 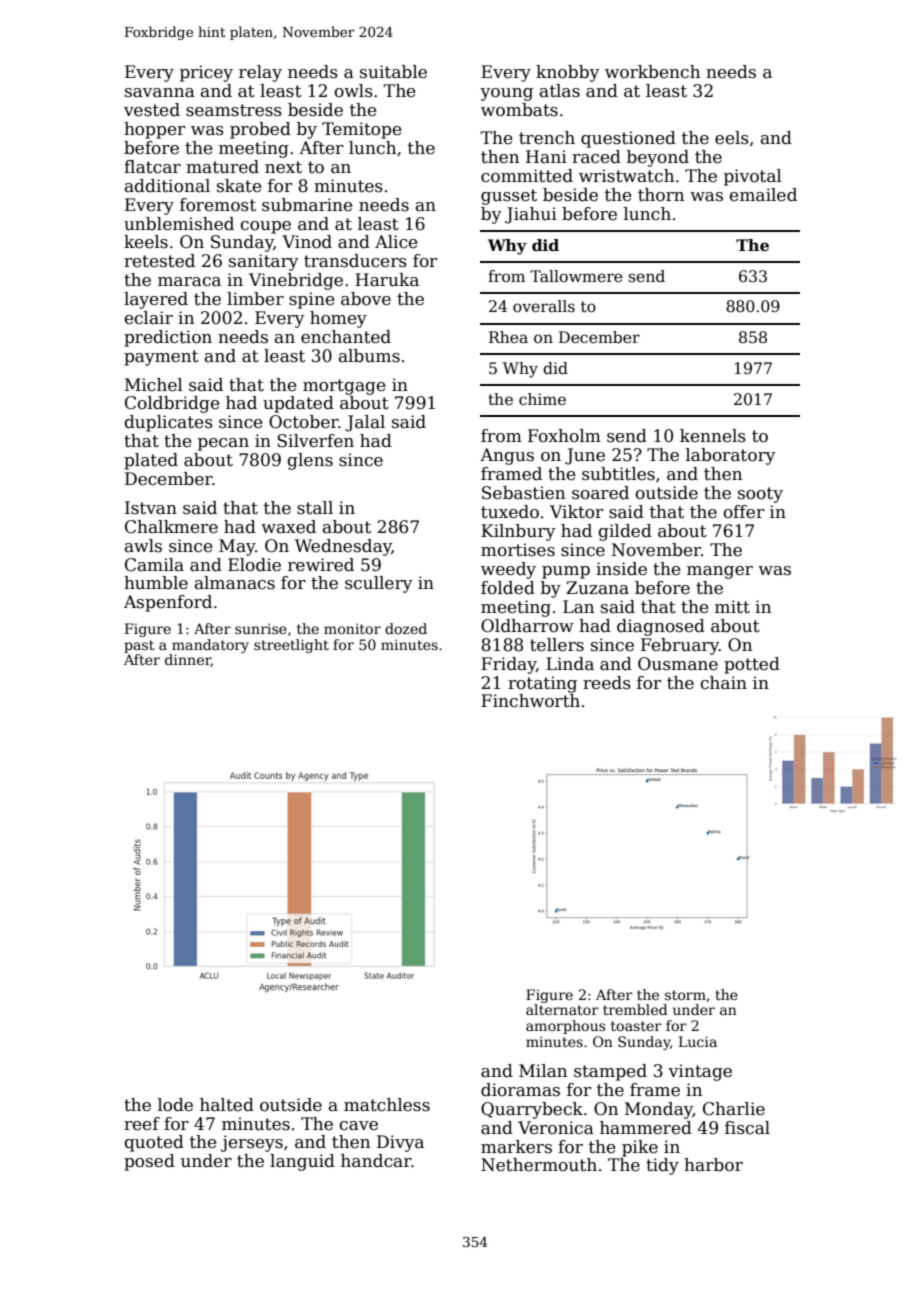 I want to click on dozed, so click(x=406, y=628).
